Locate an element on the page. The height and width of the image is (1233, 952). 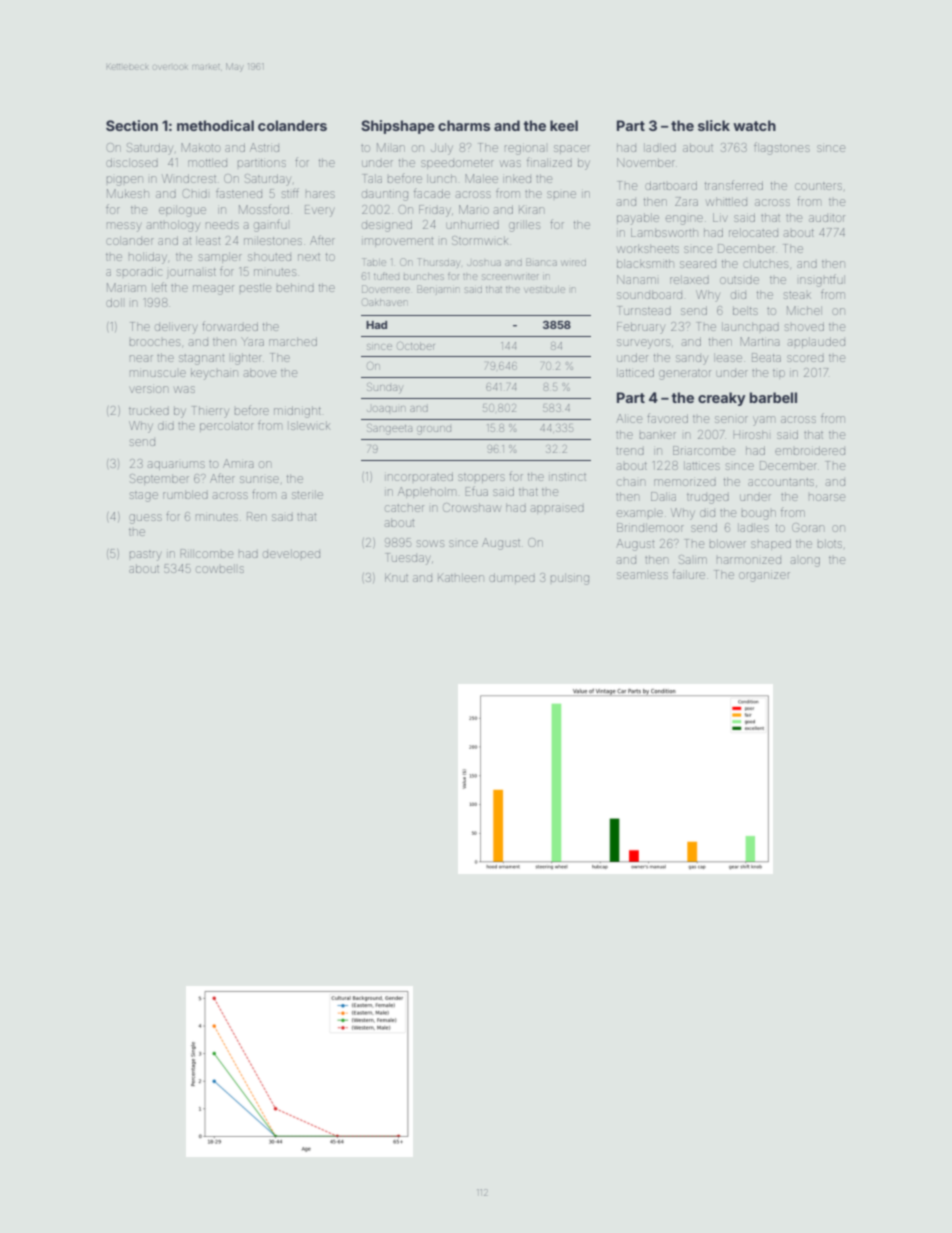
pulsing is located at coordinates (570, 579).
